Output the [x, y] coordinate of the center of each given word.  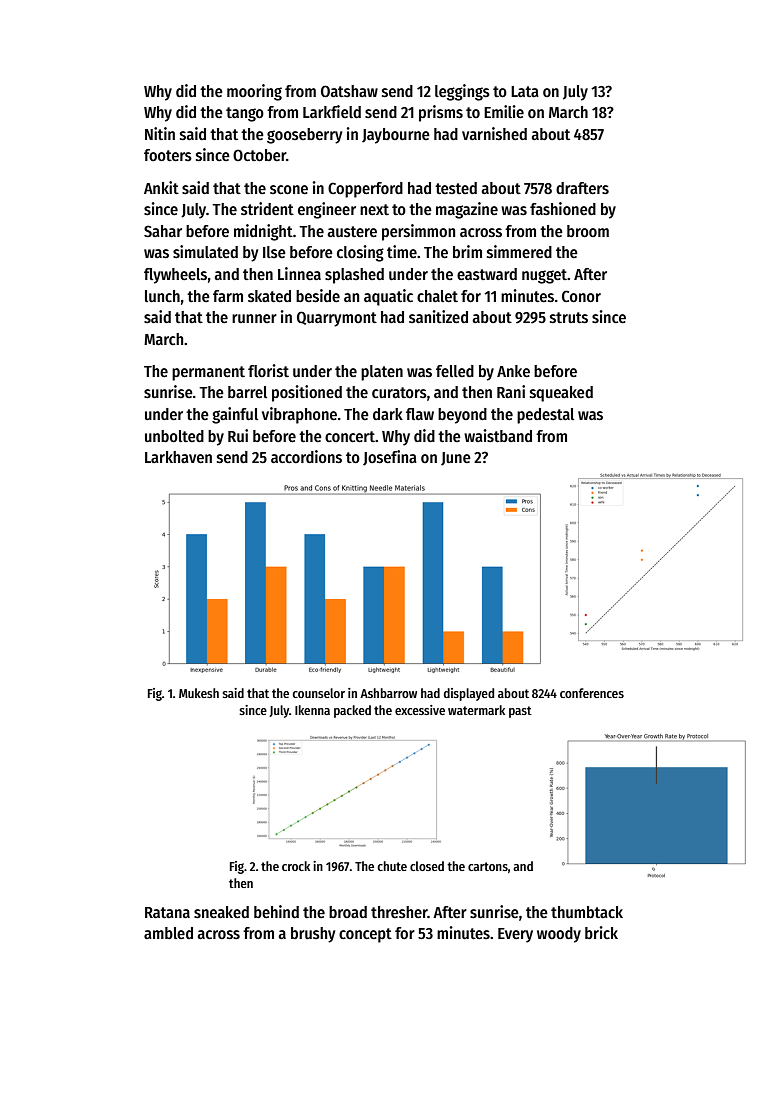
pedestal [545, 416]
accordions [306, 457]
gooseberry [304, 136]
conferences [592, 693]
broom [588, 231]
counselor [318, 693]
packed [352, 711]
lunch [162, 296]
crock [296, 866]
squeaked [561, 394]
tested [456, 188]
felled [455, 371]
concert [350, 436]
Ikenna [312, 710]
